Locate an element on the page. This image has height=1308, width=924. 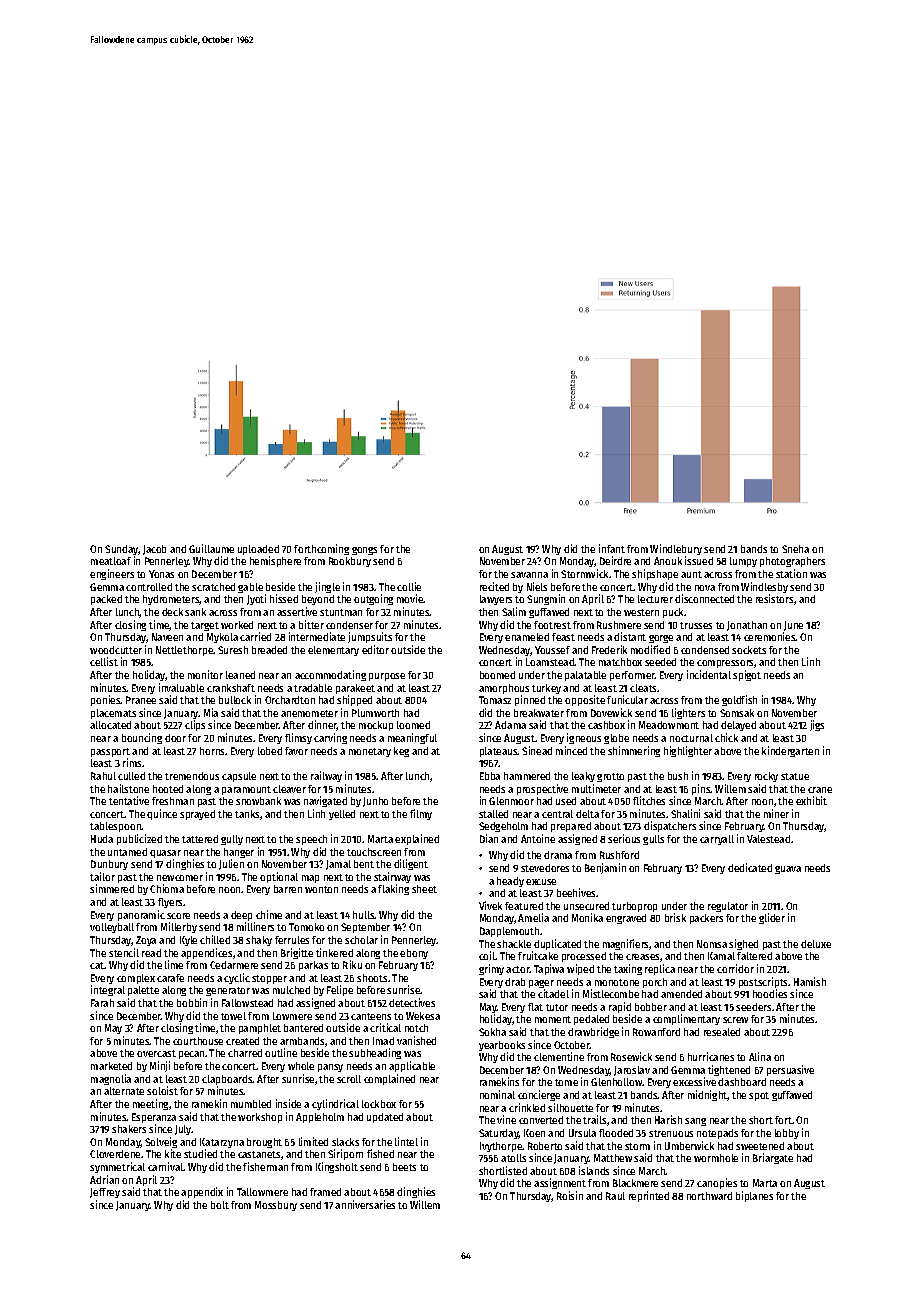
gulls is located at coordinates (653, 840).
